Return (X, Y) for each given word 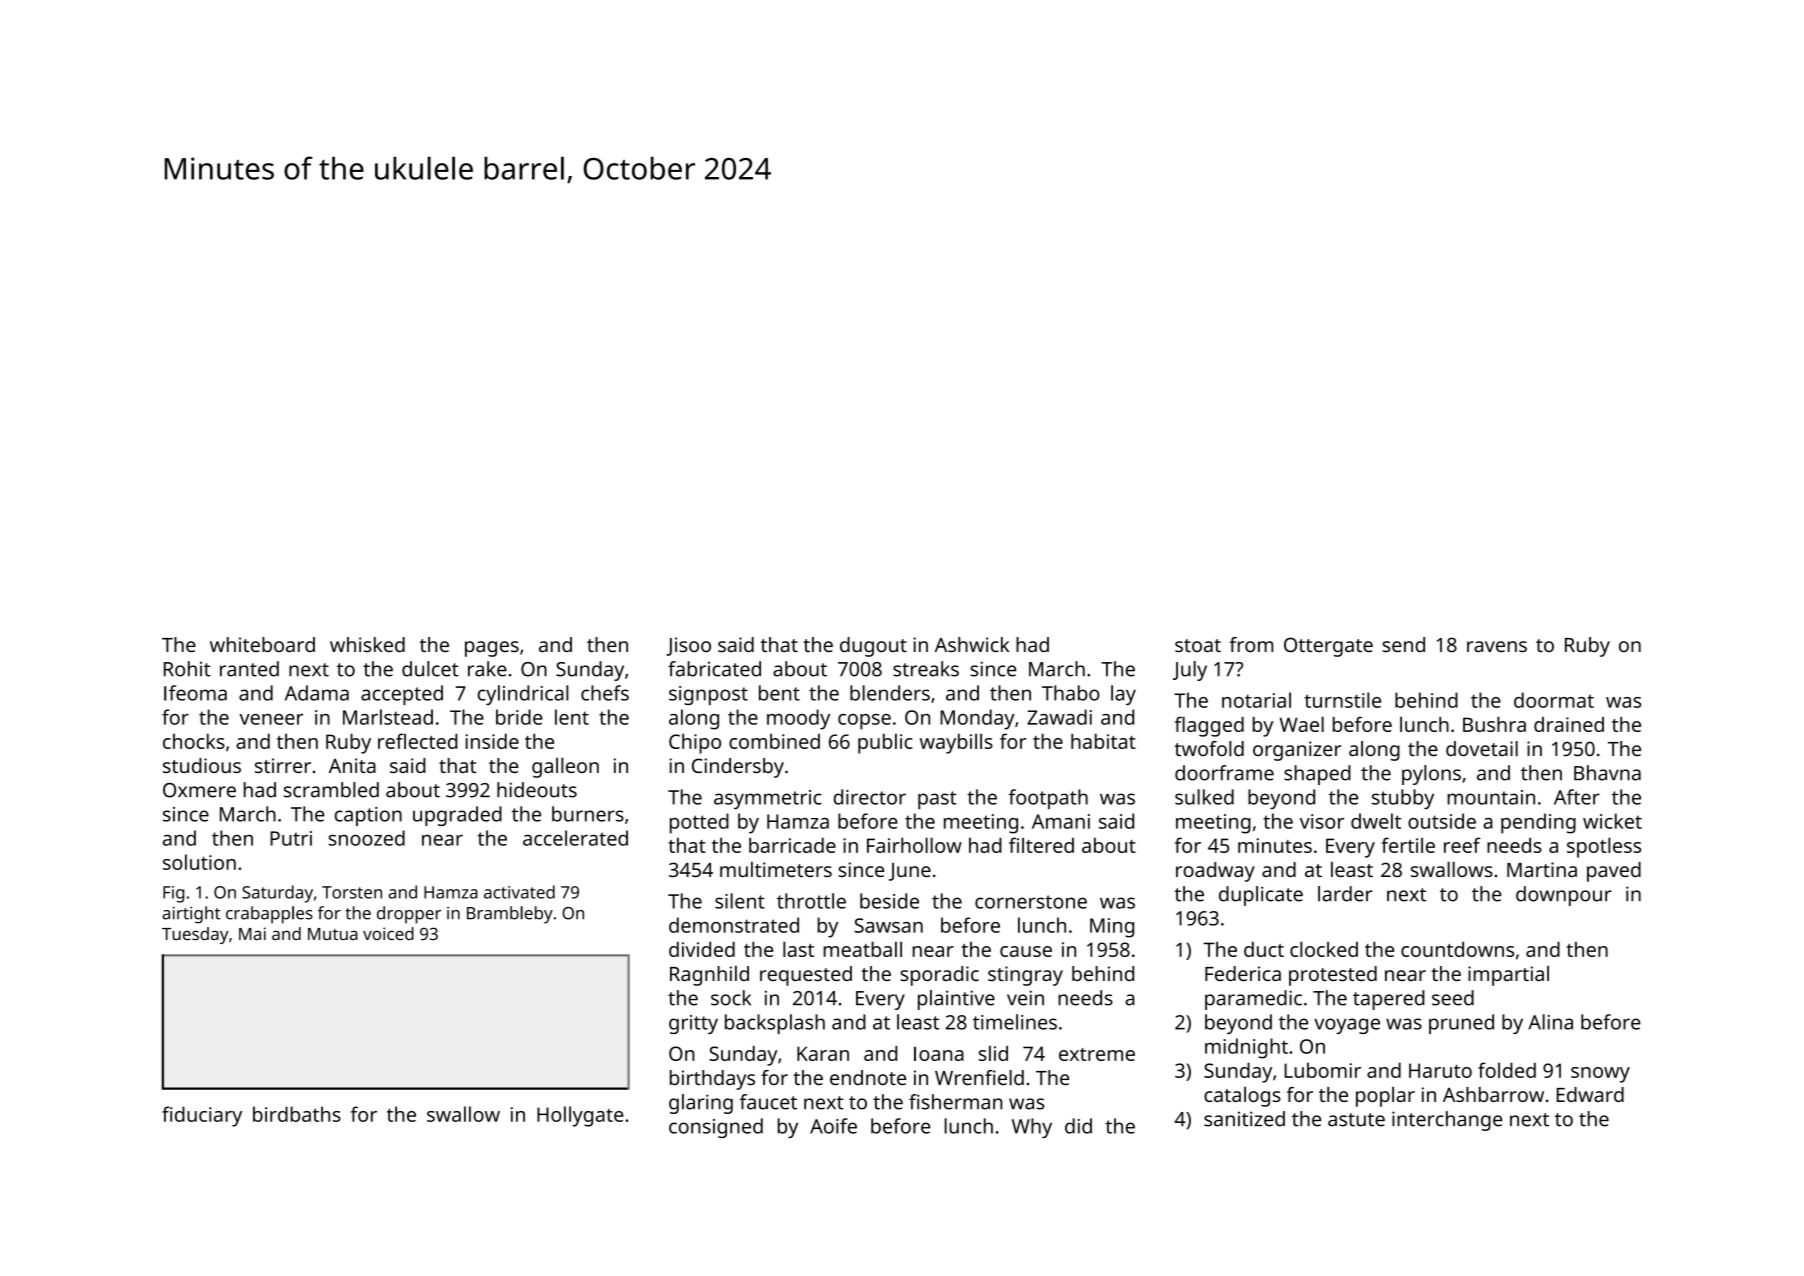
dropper (409, 915)
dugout (873, 647)
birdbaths (297, 1114)
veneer (271, 719)
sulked (1204, 797)
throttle (811, 901)
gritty (693, 1024)
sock (731, 998)
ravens (1497, 646)
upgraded (457, 816)
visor (1322, 821)
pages (492, 649)
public (885, 743)
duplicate (1261, 896)
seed (1453, 998)
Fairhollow (914, 845)
